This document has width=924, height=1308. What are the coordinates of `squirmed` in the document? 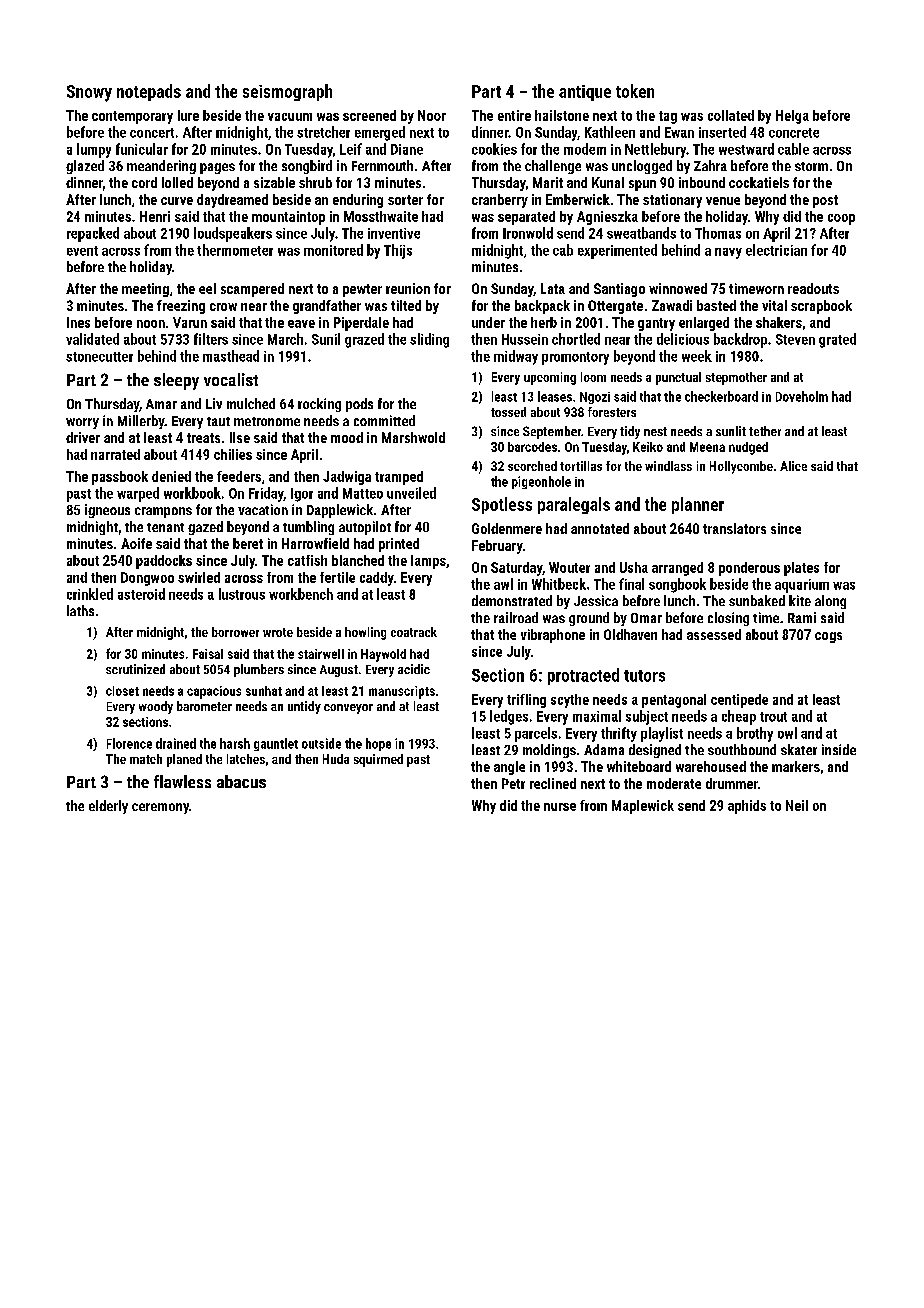 It's located at (378, 760).
